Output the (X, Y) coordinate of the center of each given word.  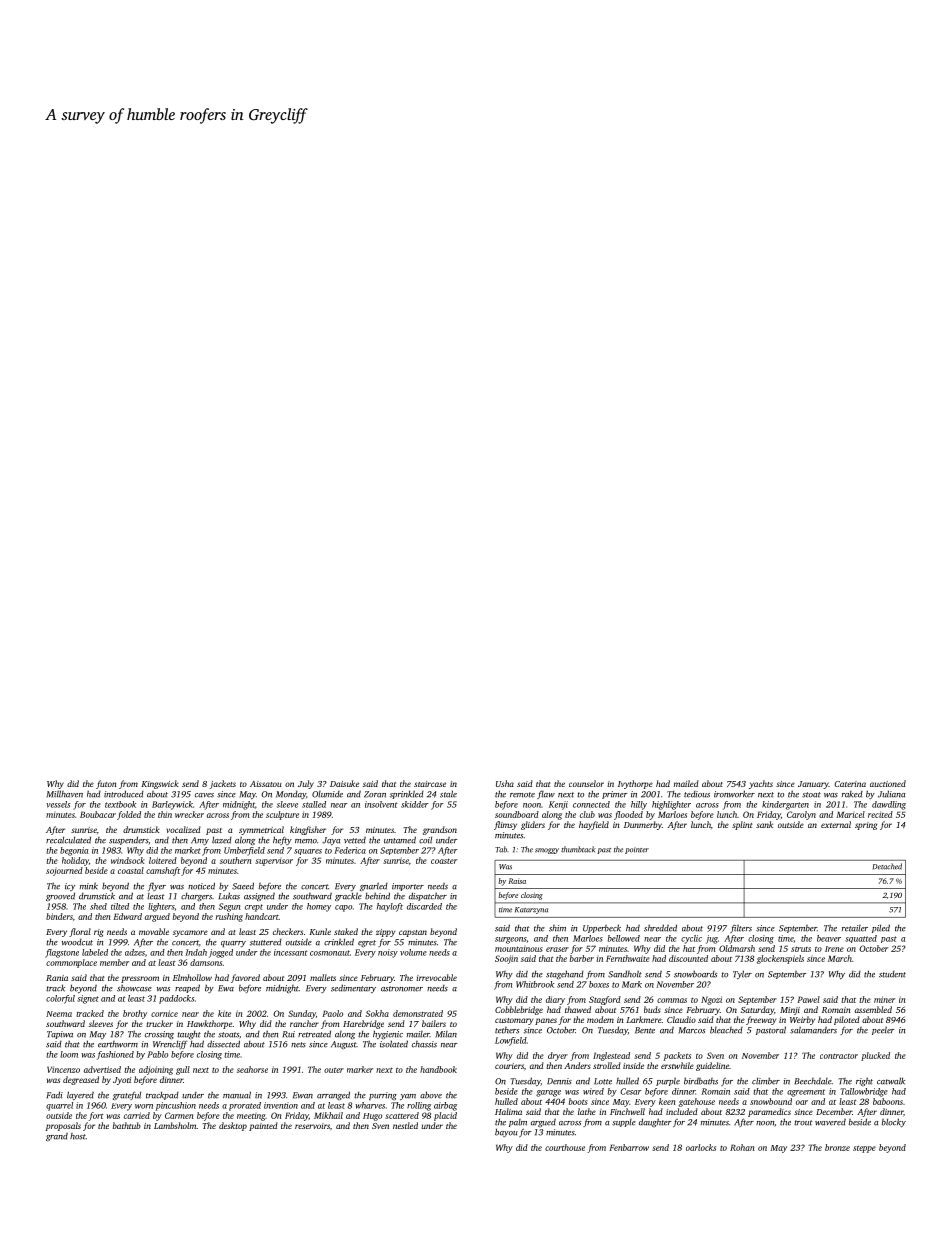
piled (881, 928)
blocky (893, 1122)
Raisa (517, 881)
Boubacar (98, 814)
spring (866, 826)
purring (383, 1096)
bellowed (624, 938)
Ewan (303, 1095)
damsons (206, 962)
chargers (196, 897)
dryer (558, 1056)
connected (591, 804)
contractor (839, 1056)
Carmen (179, 1115)
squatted (861, 939)
